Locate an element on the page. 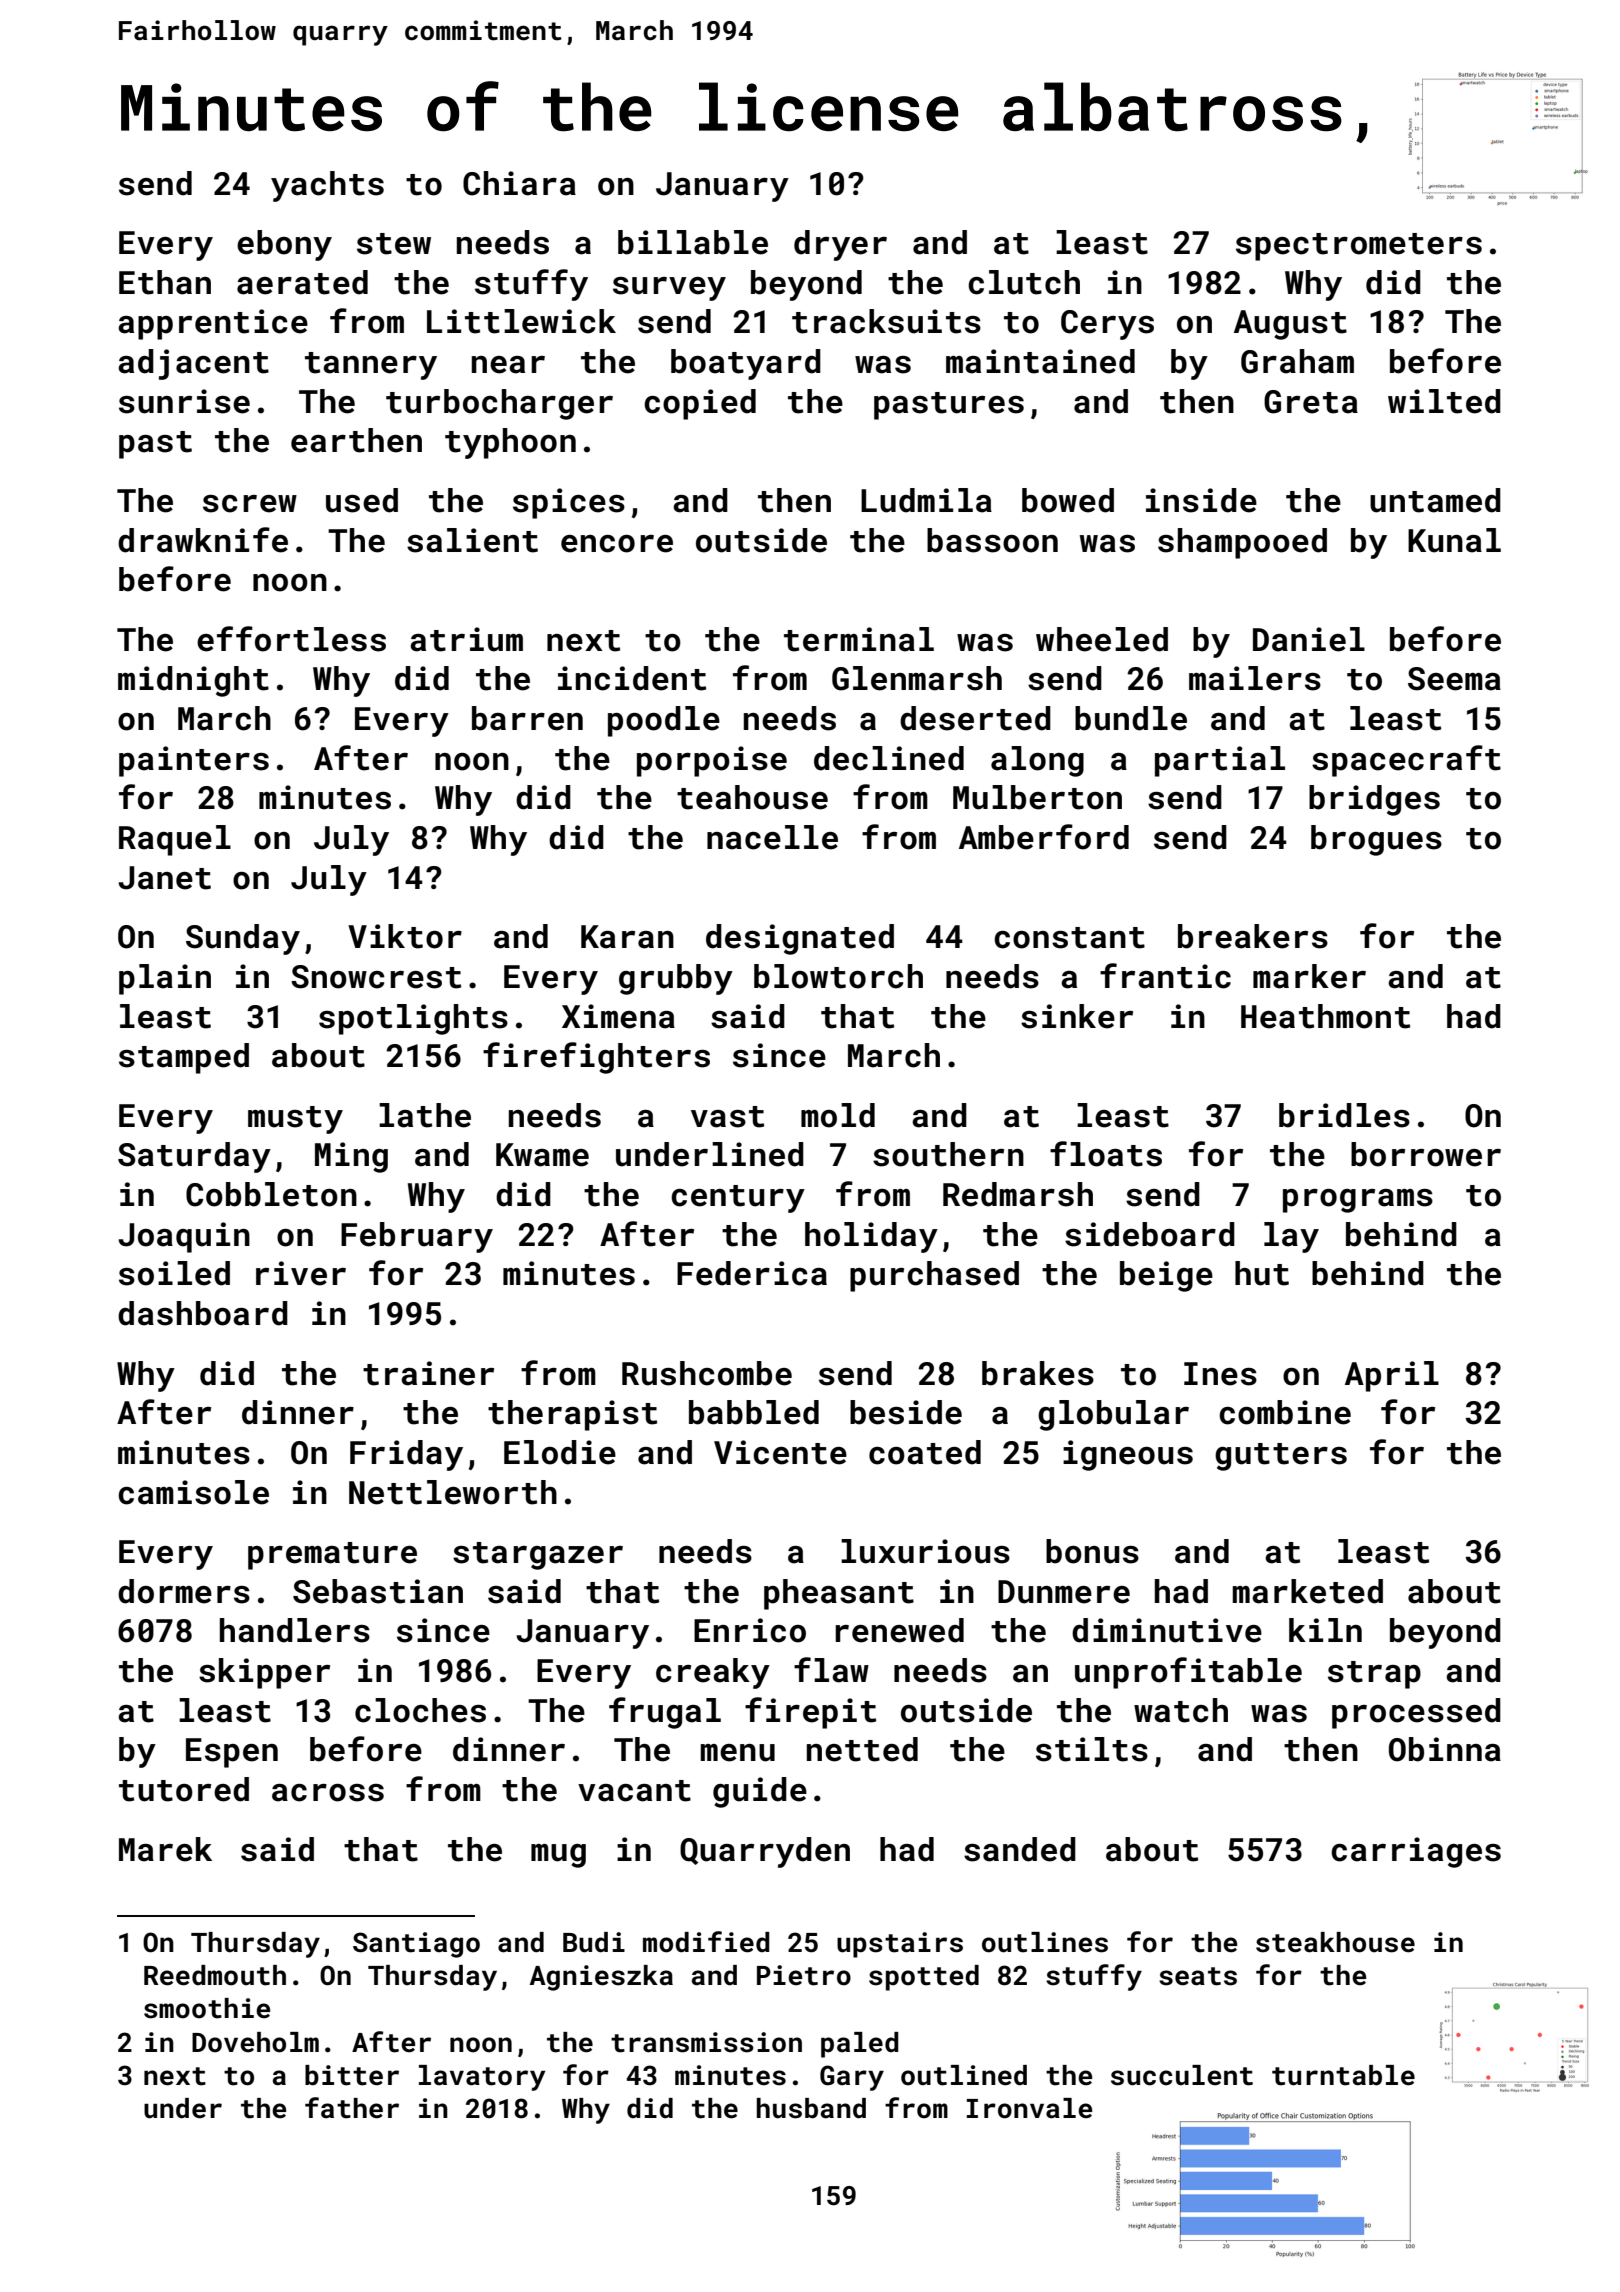 Image resolution: width=1620 pixels, height=2292 pixels. marketed is located at coordinates (1307, 1591).
